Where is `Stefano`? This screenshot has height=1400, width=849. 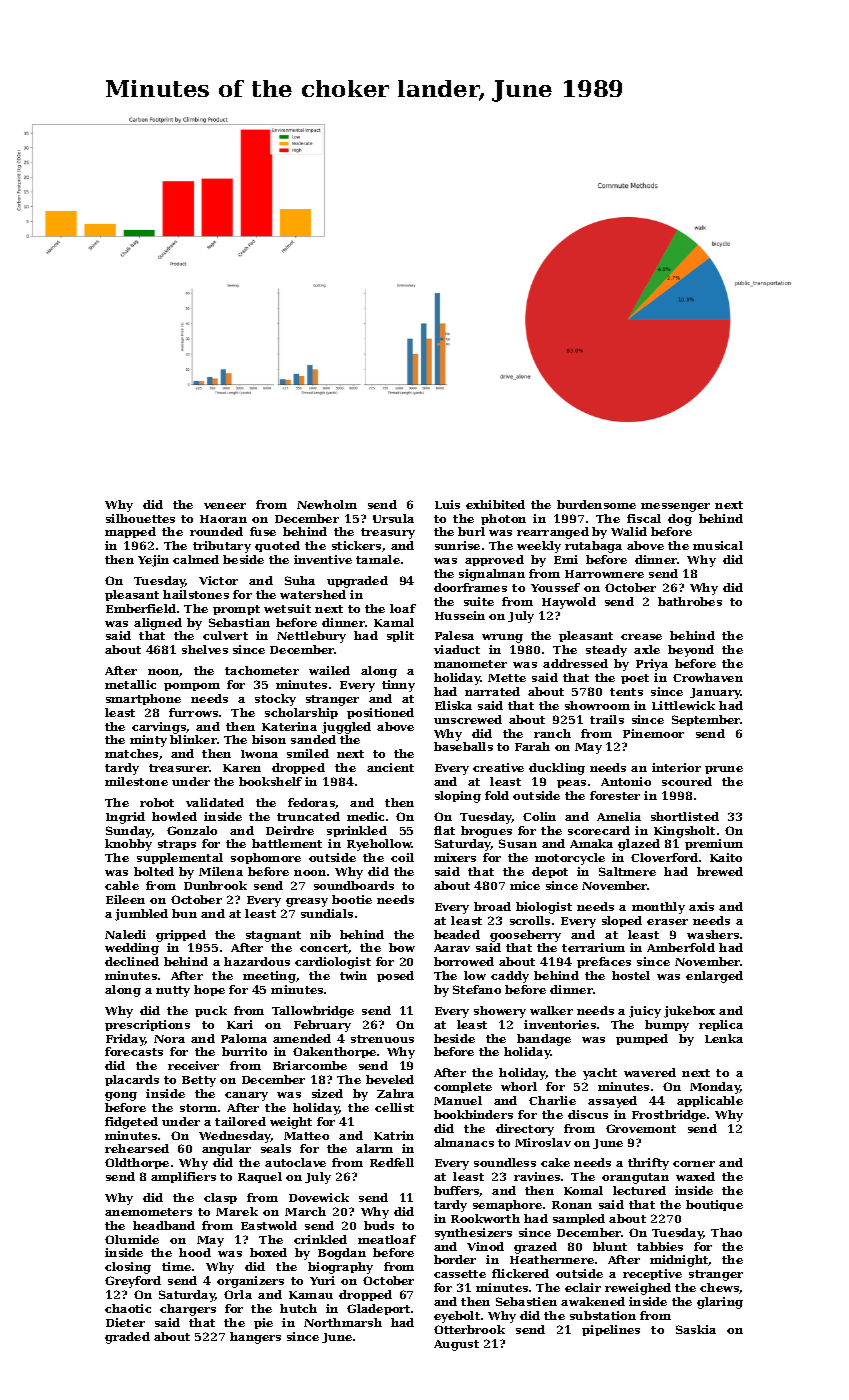 Stefano is located at coordinates (477, 989).
